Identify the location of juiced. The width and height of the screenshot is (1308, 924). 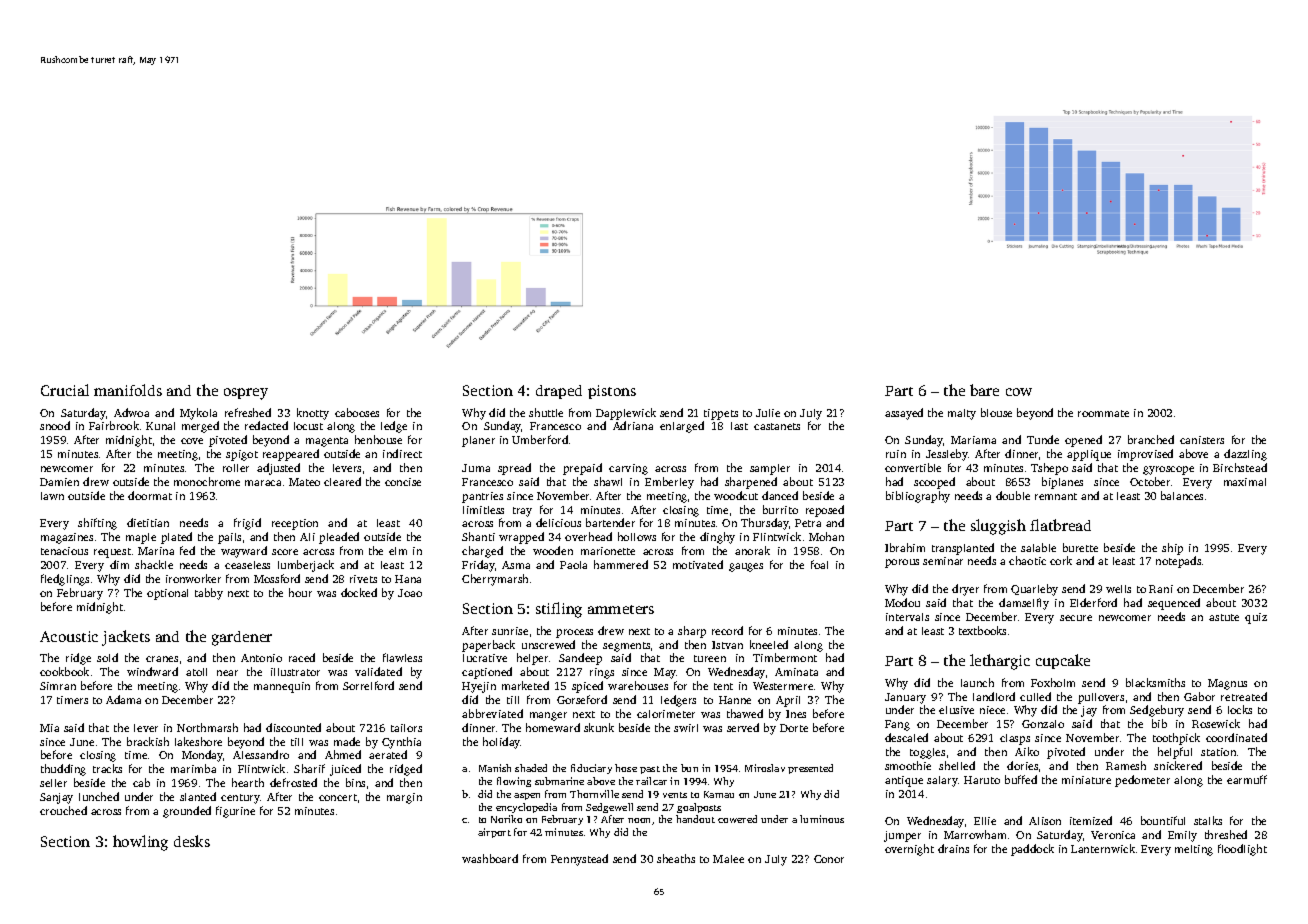
(345, 770).
